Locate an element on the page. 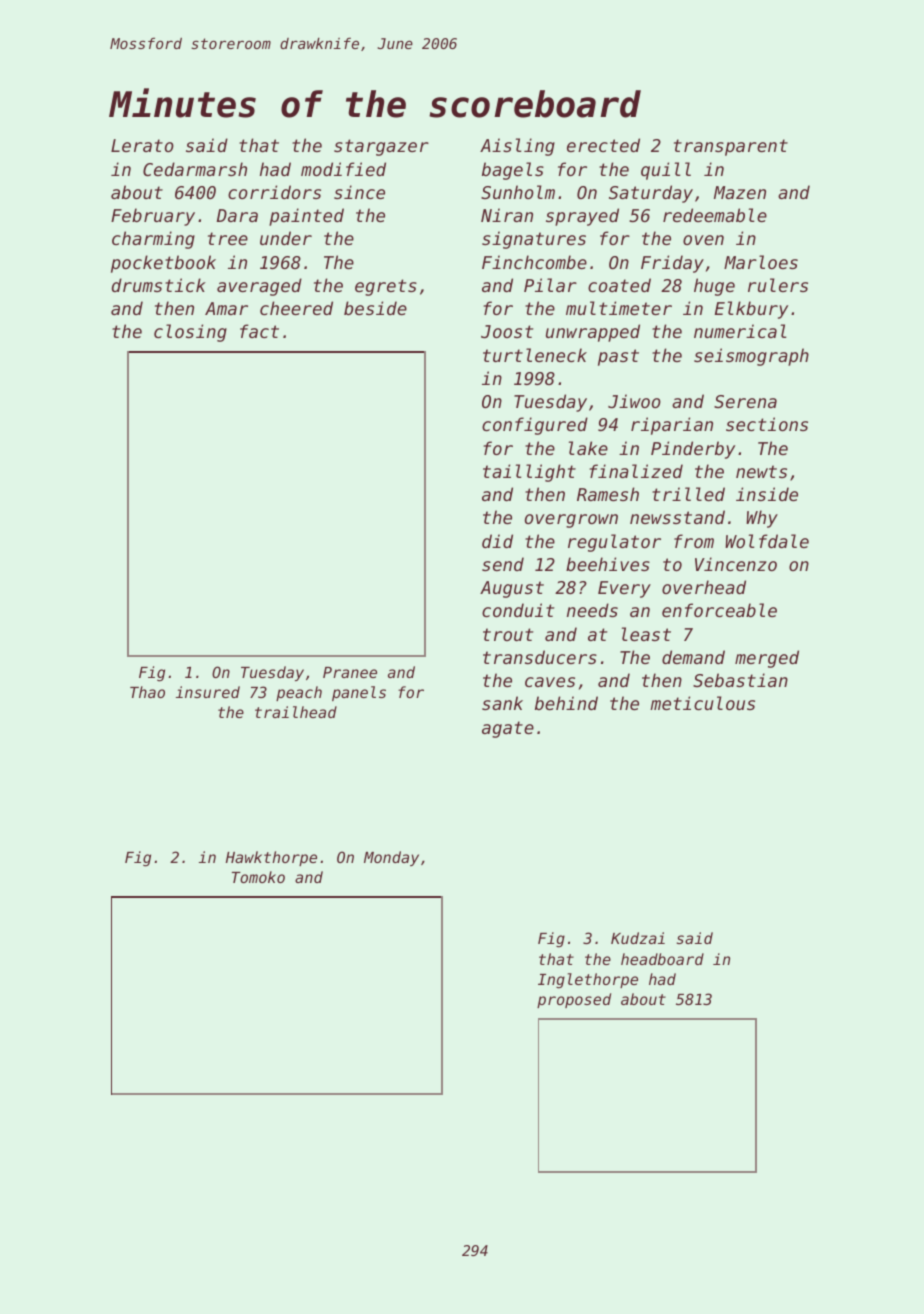  insured is located at coordinates (208, 692).
